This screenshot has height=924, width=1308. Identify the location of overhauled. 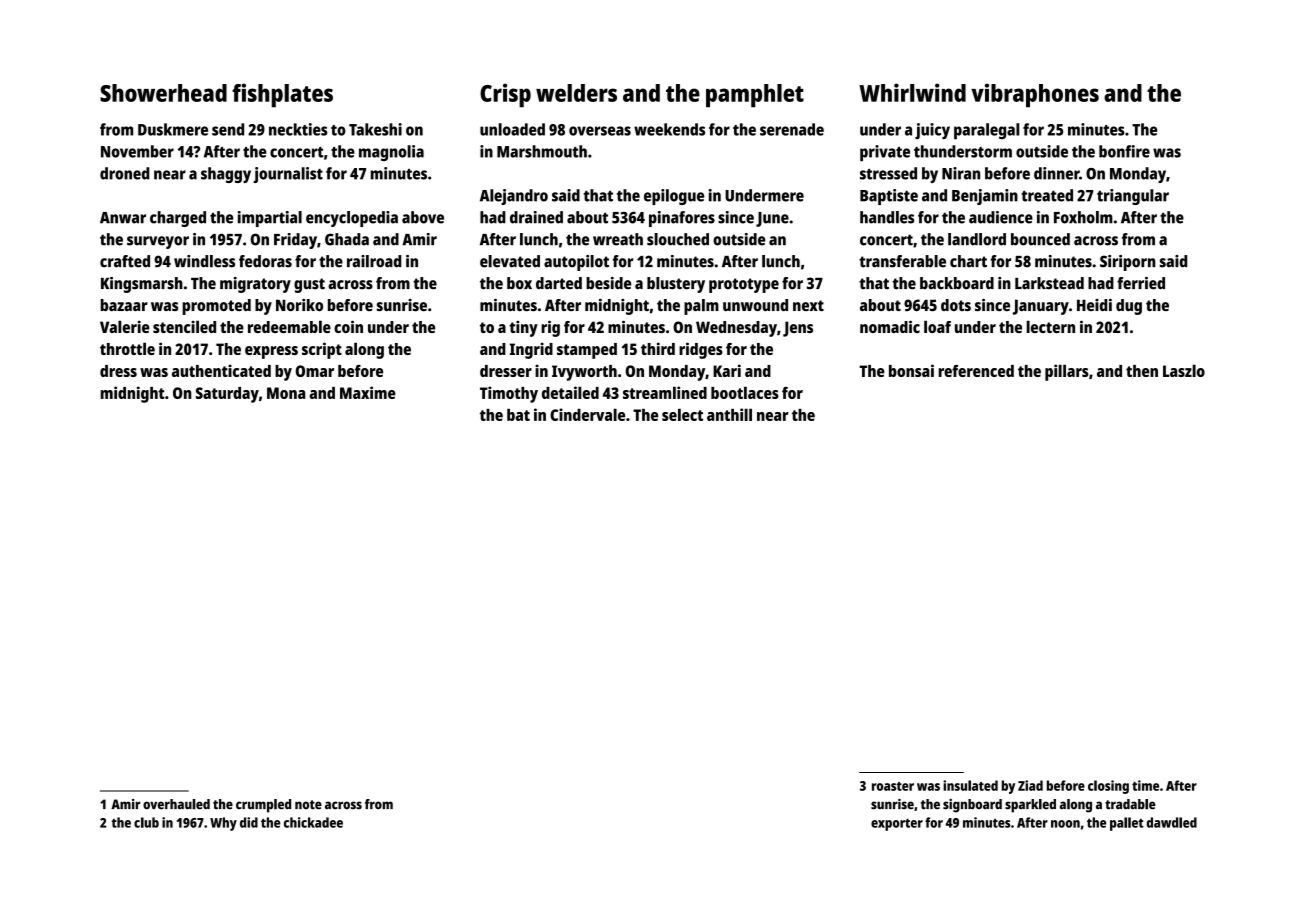
(176, 804).
